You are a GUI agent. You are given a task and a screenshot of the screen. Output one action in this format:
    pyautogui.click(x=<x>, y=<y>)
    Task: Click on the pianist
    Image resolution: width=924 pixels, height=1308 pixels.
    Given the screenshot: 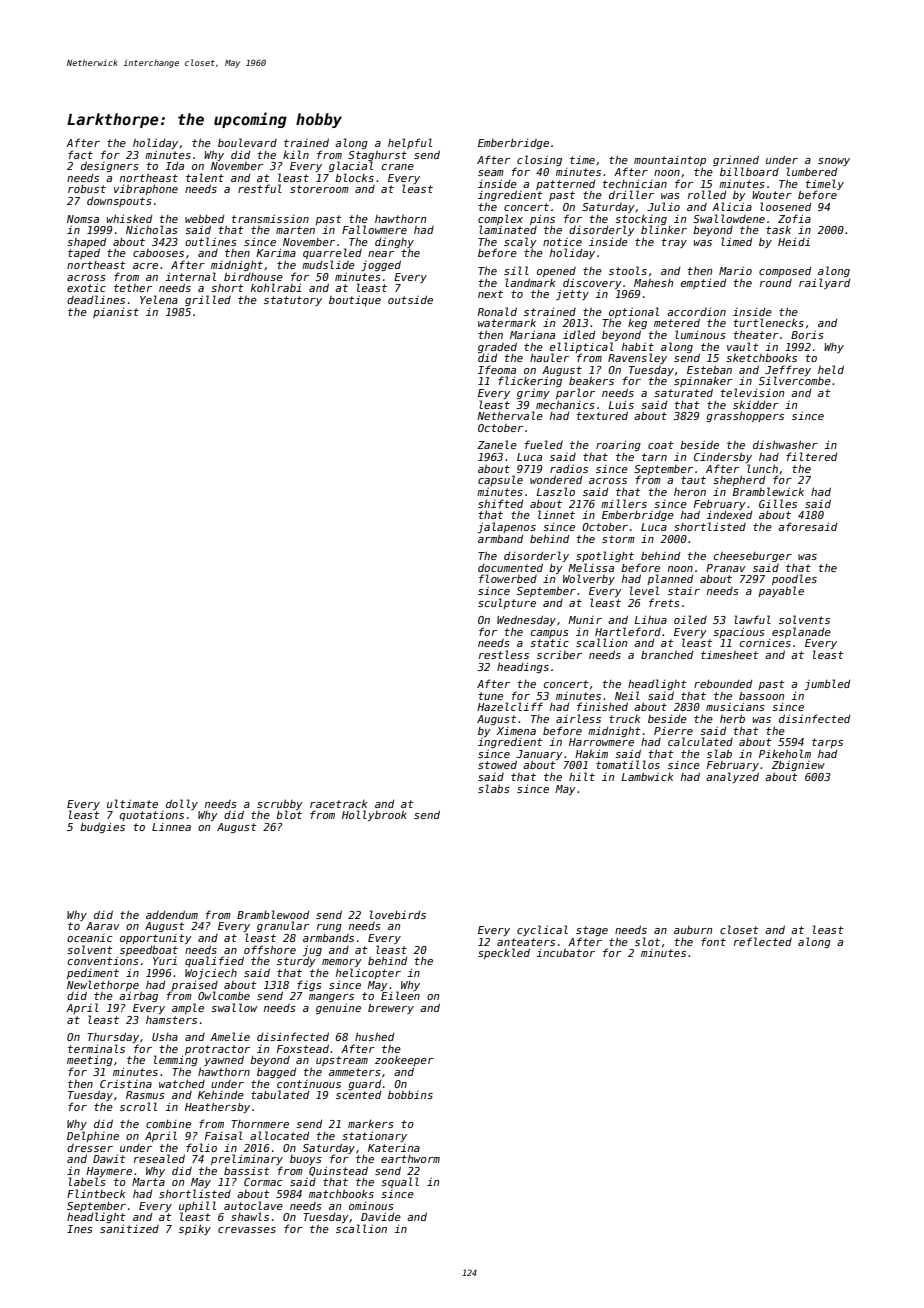 What is the action you would take?
    pyautogui.click(x=116, y=312)
